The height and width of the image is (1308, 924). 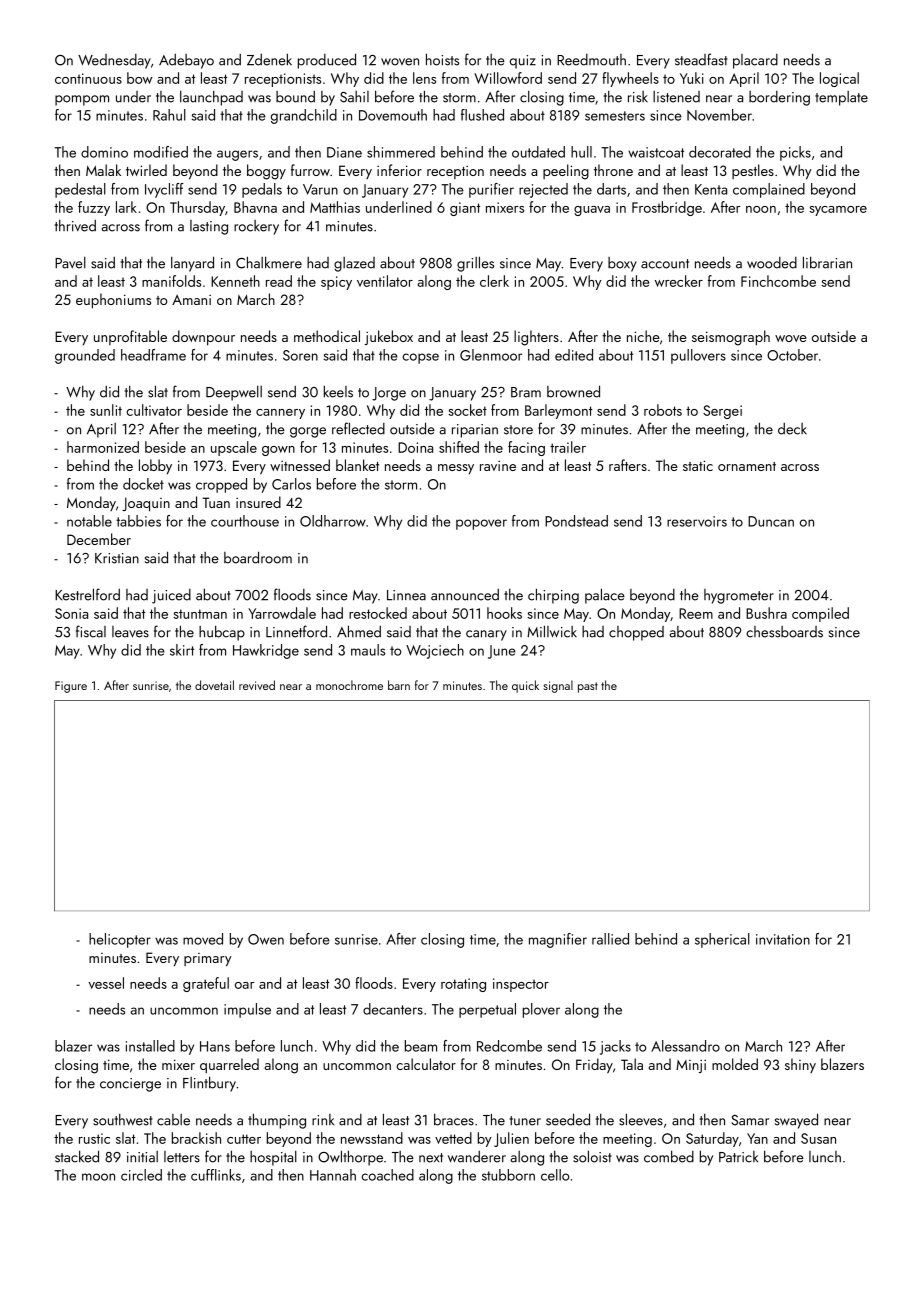 I want to click on helicopter, so click(x=120, y=940).
